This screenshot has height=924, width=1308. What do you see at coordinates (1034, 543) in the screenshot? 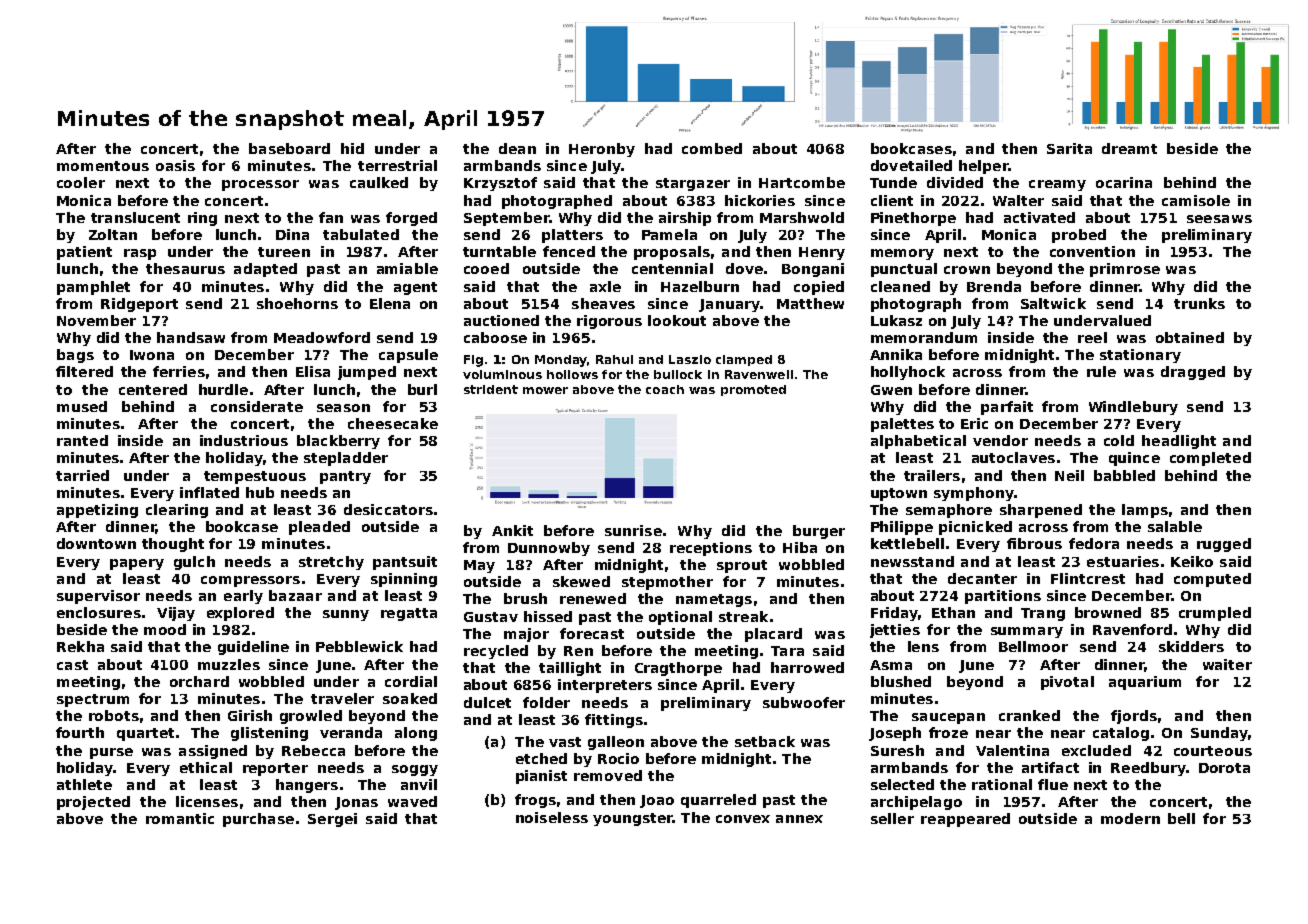
I see `fibrous` at bounding box center [1034, 543].
